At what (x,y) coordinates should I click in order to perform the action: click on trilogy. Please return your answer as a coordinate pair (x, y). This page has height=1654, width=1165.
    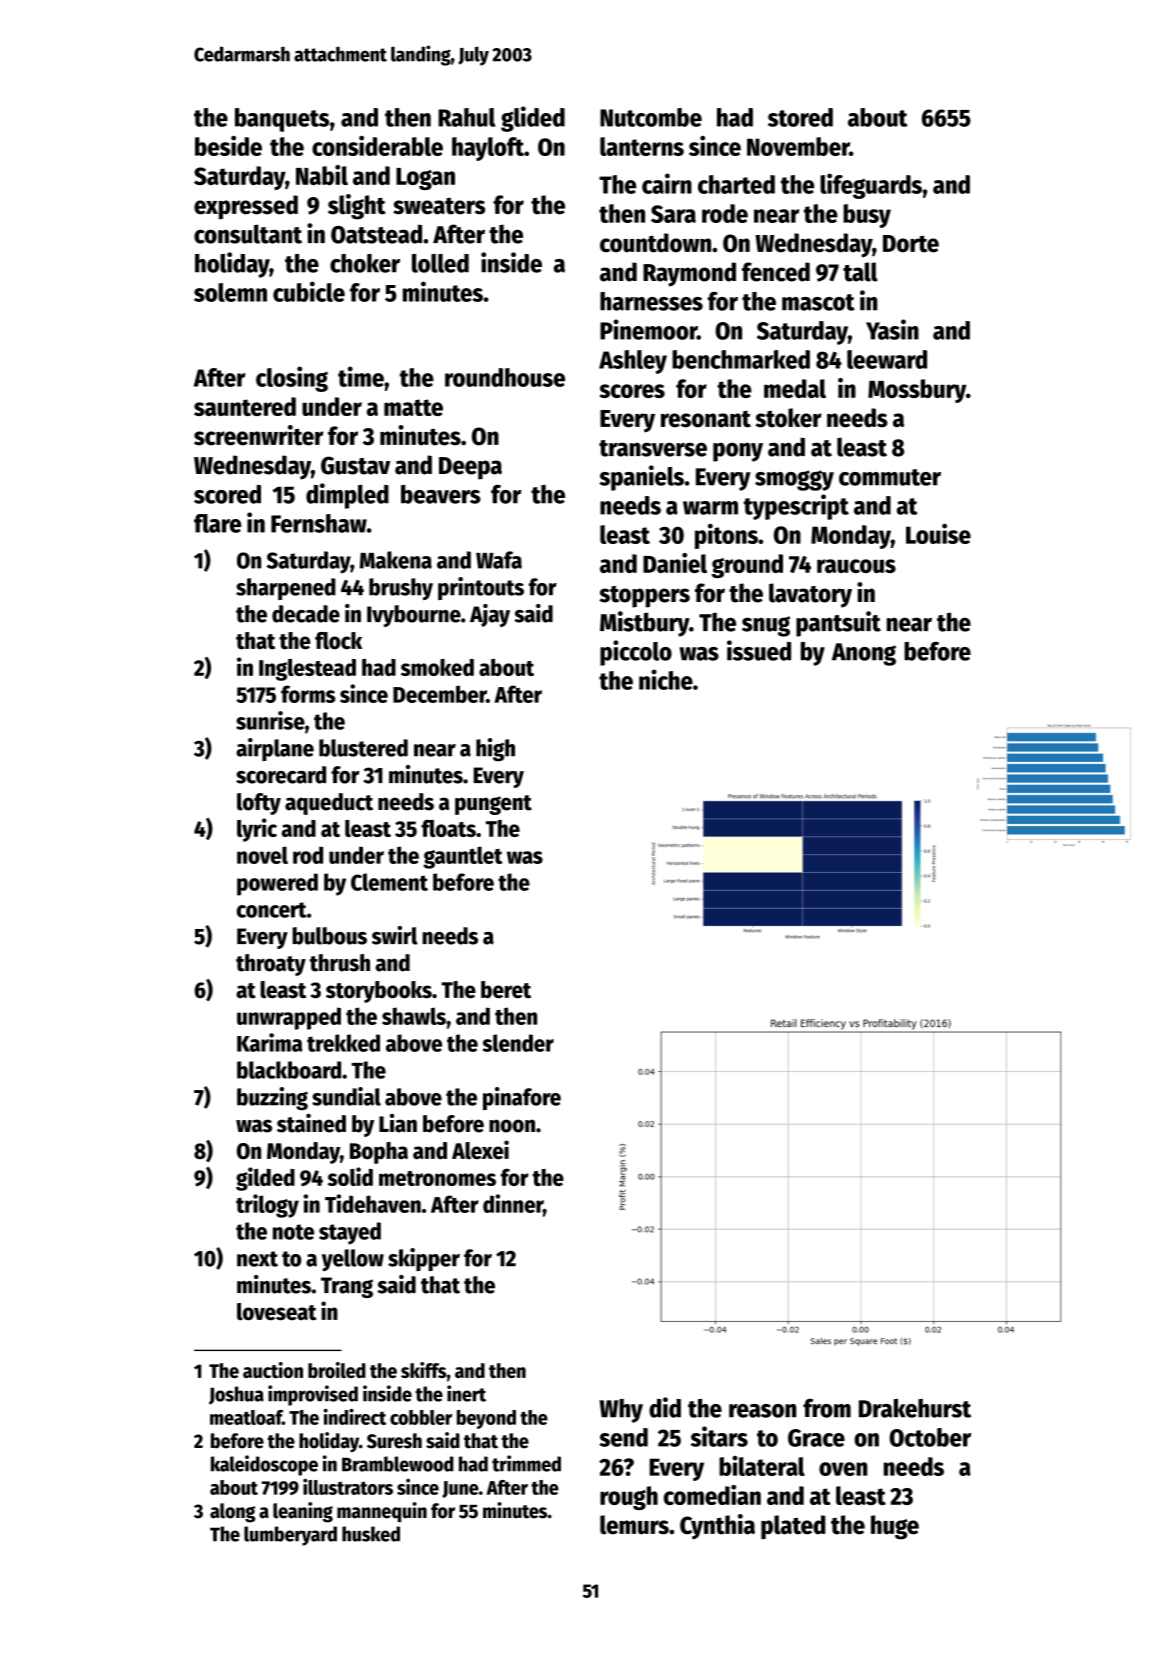
    Looking at the image, I should click on (267, 1206).
